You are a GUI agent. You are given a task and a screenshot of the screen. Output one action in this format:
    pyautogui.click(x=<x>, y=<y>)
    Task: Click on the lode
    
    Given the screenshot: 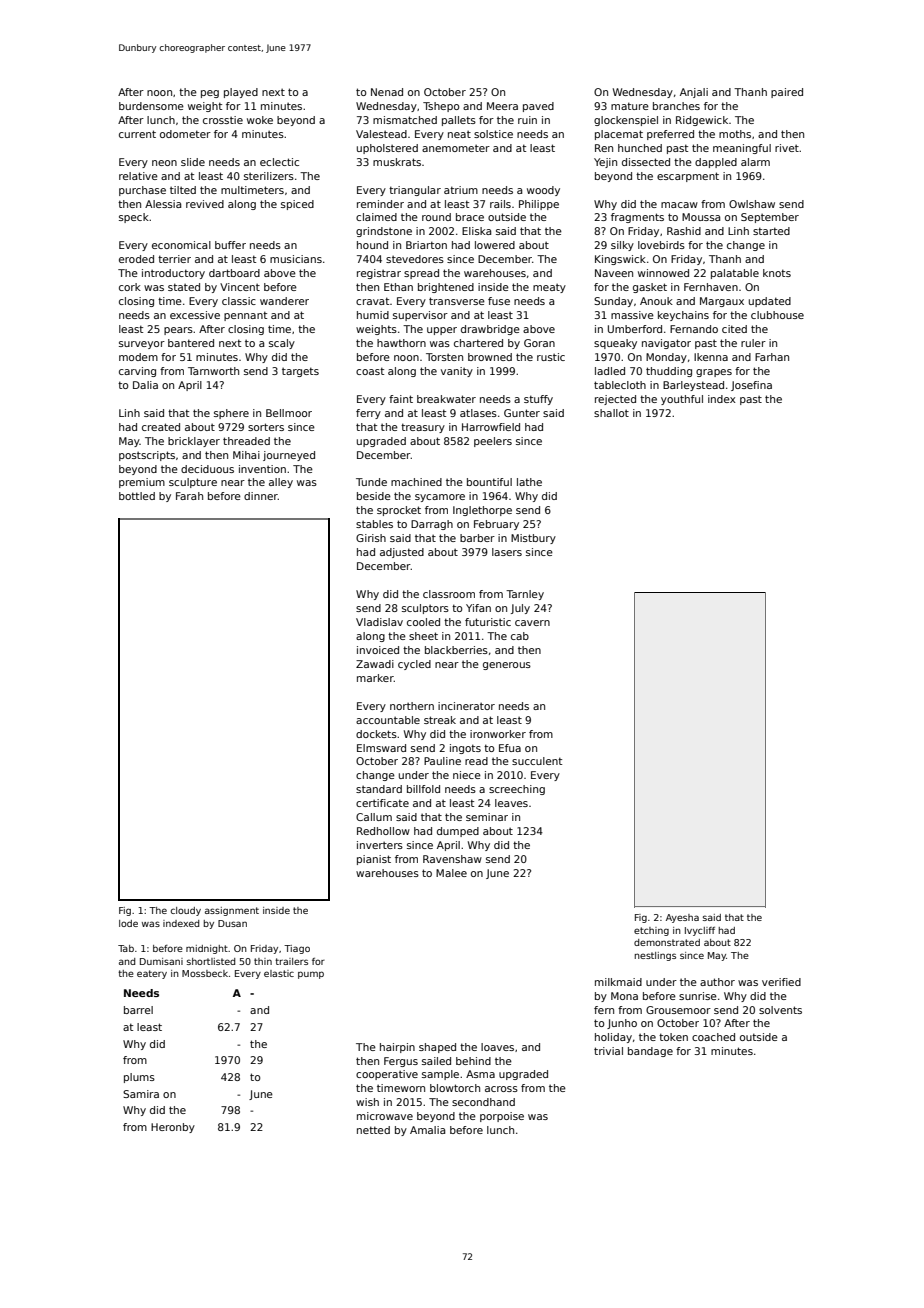 What is the action you would take?
    pyautogui.click(x=128, y=923)
